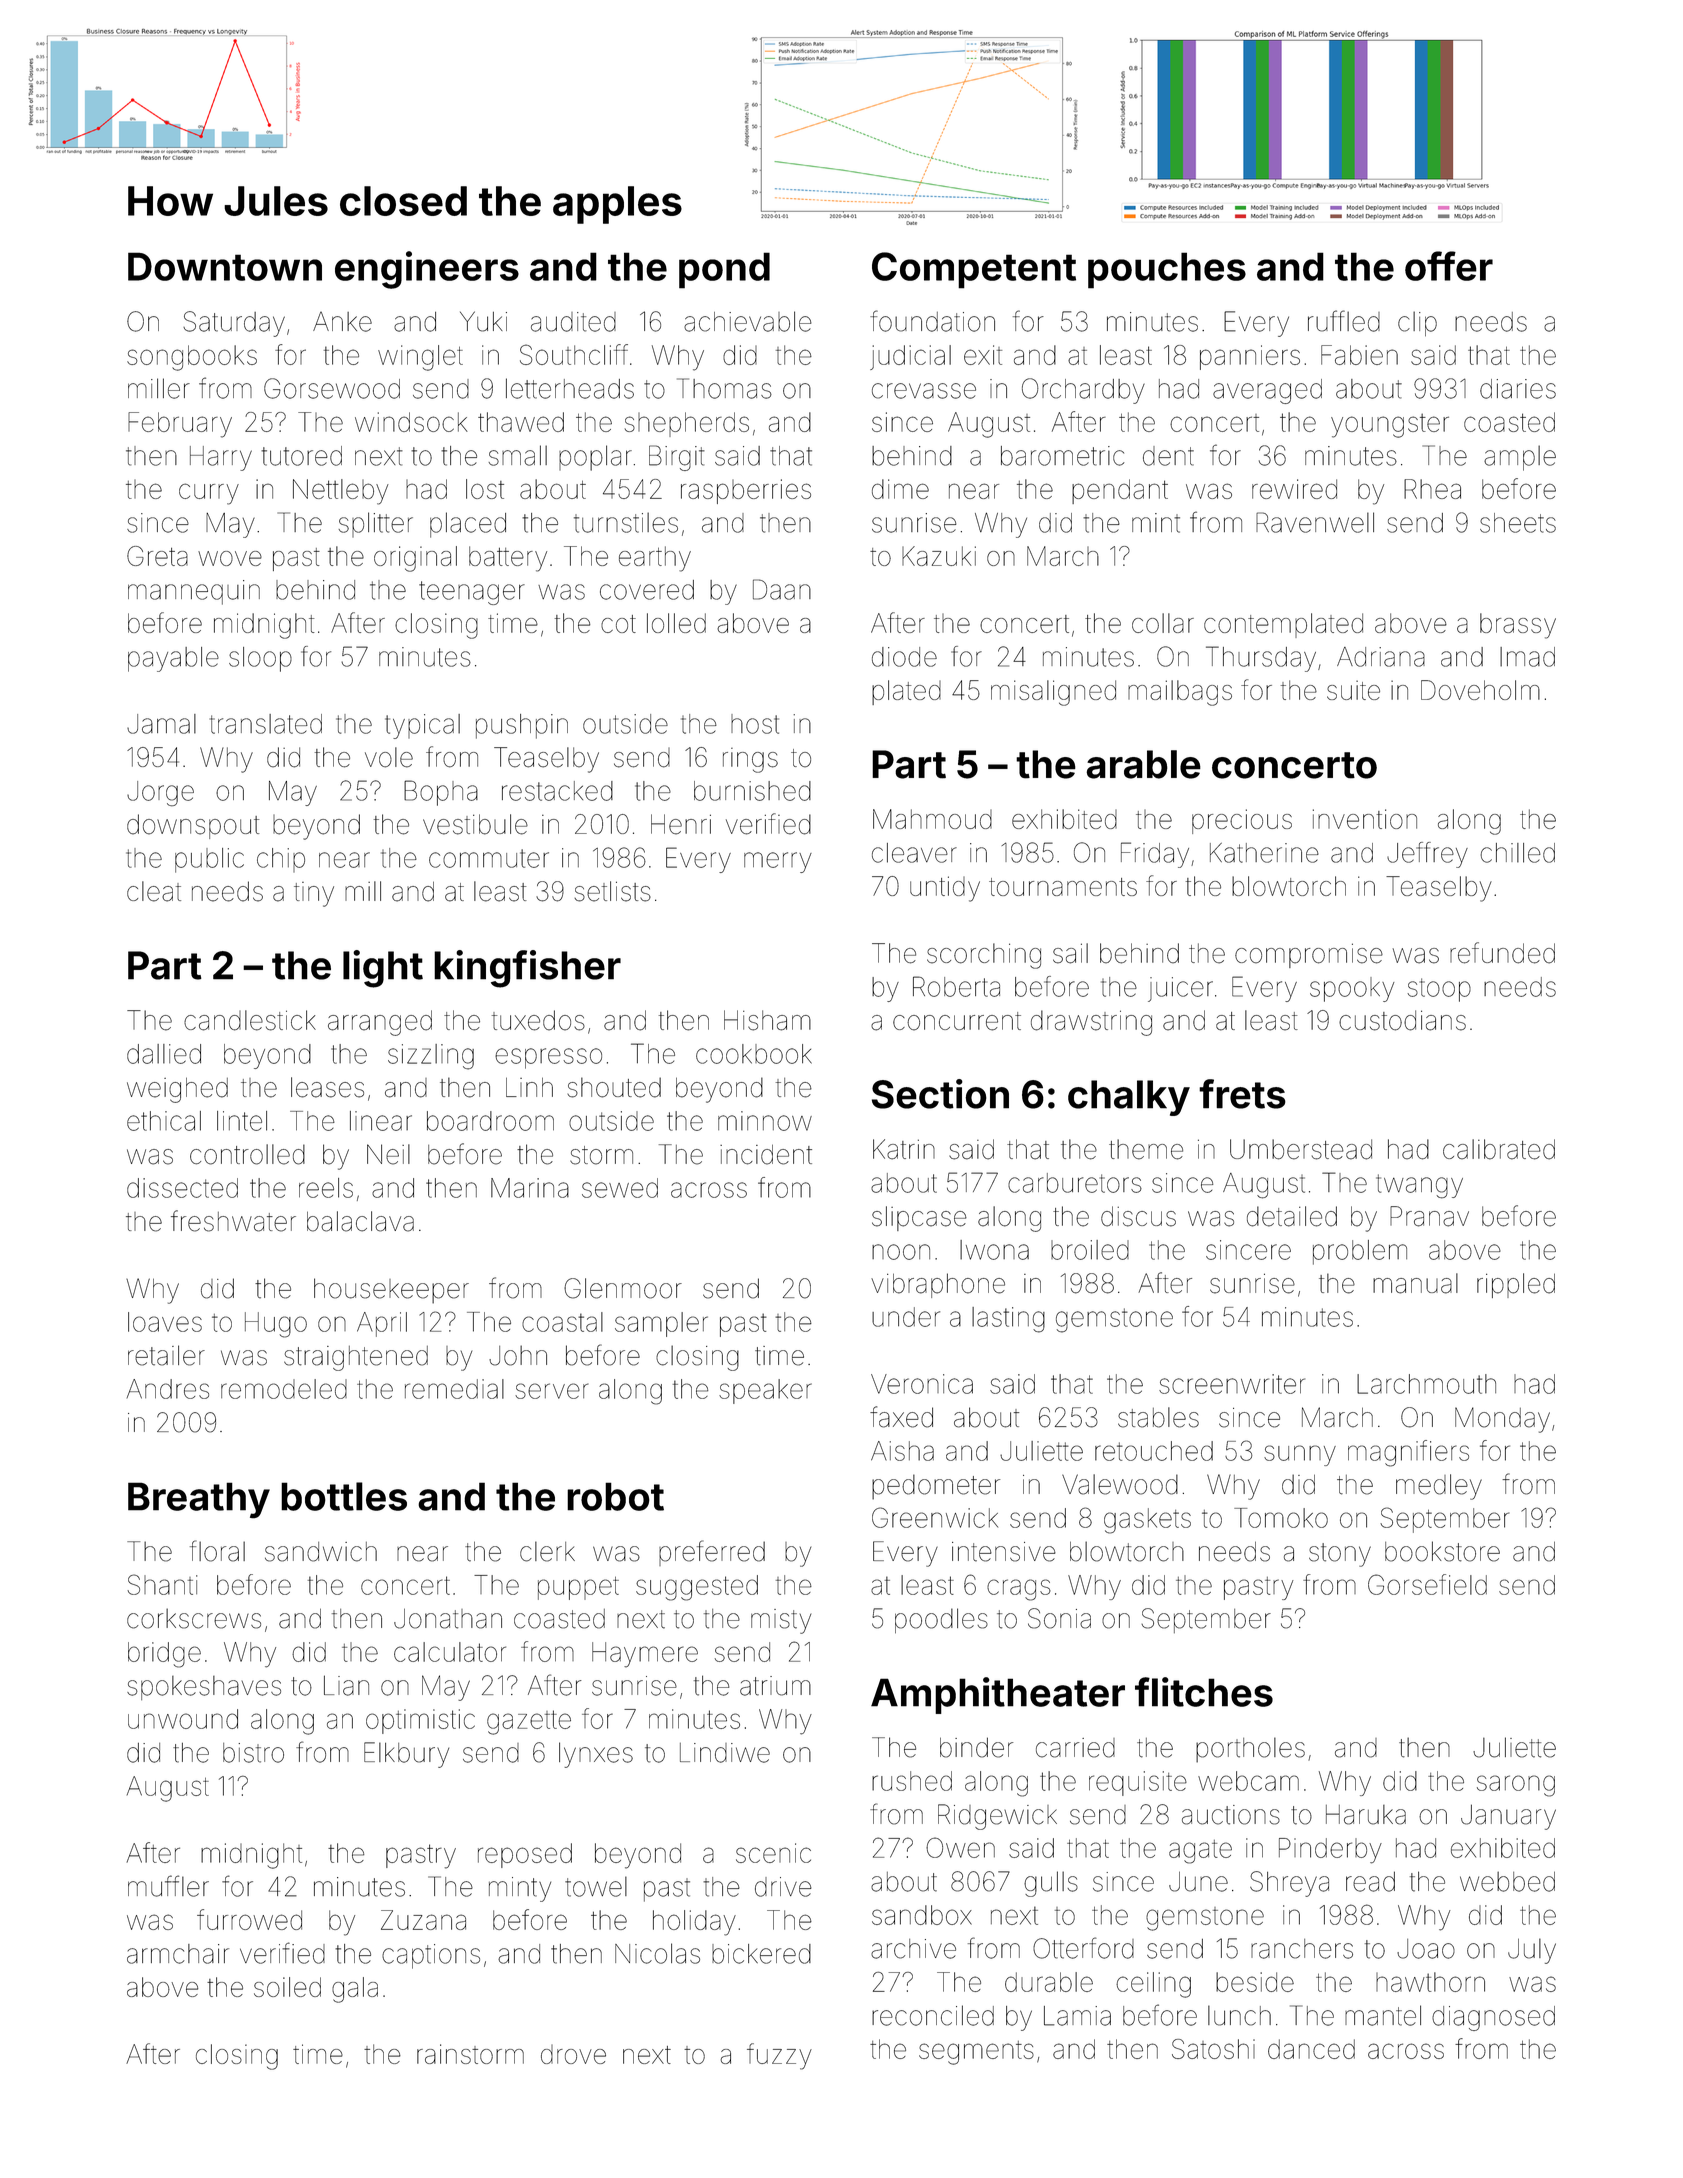 This screenshot has width=1683, height=2178. Describe the element at coordinates (225, 266) in the screenshot. I see `Downtown` at that location.
